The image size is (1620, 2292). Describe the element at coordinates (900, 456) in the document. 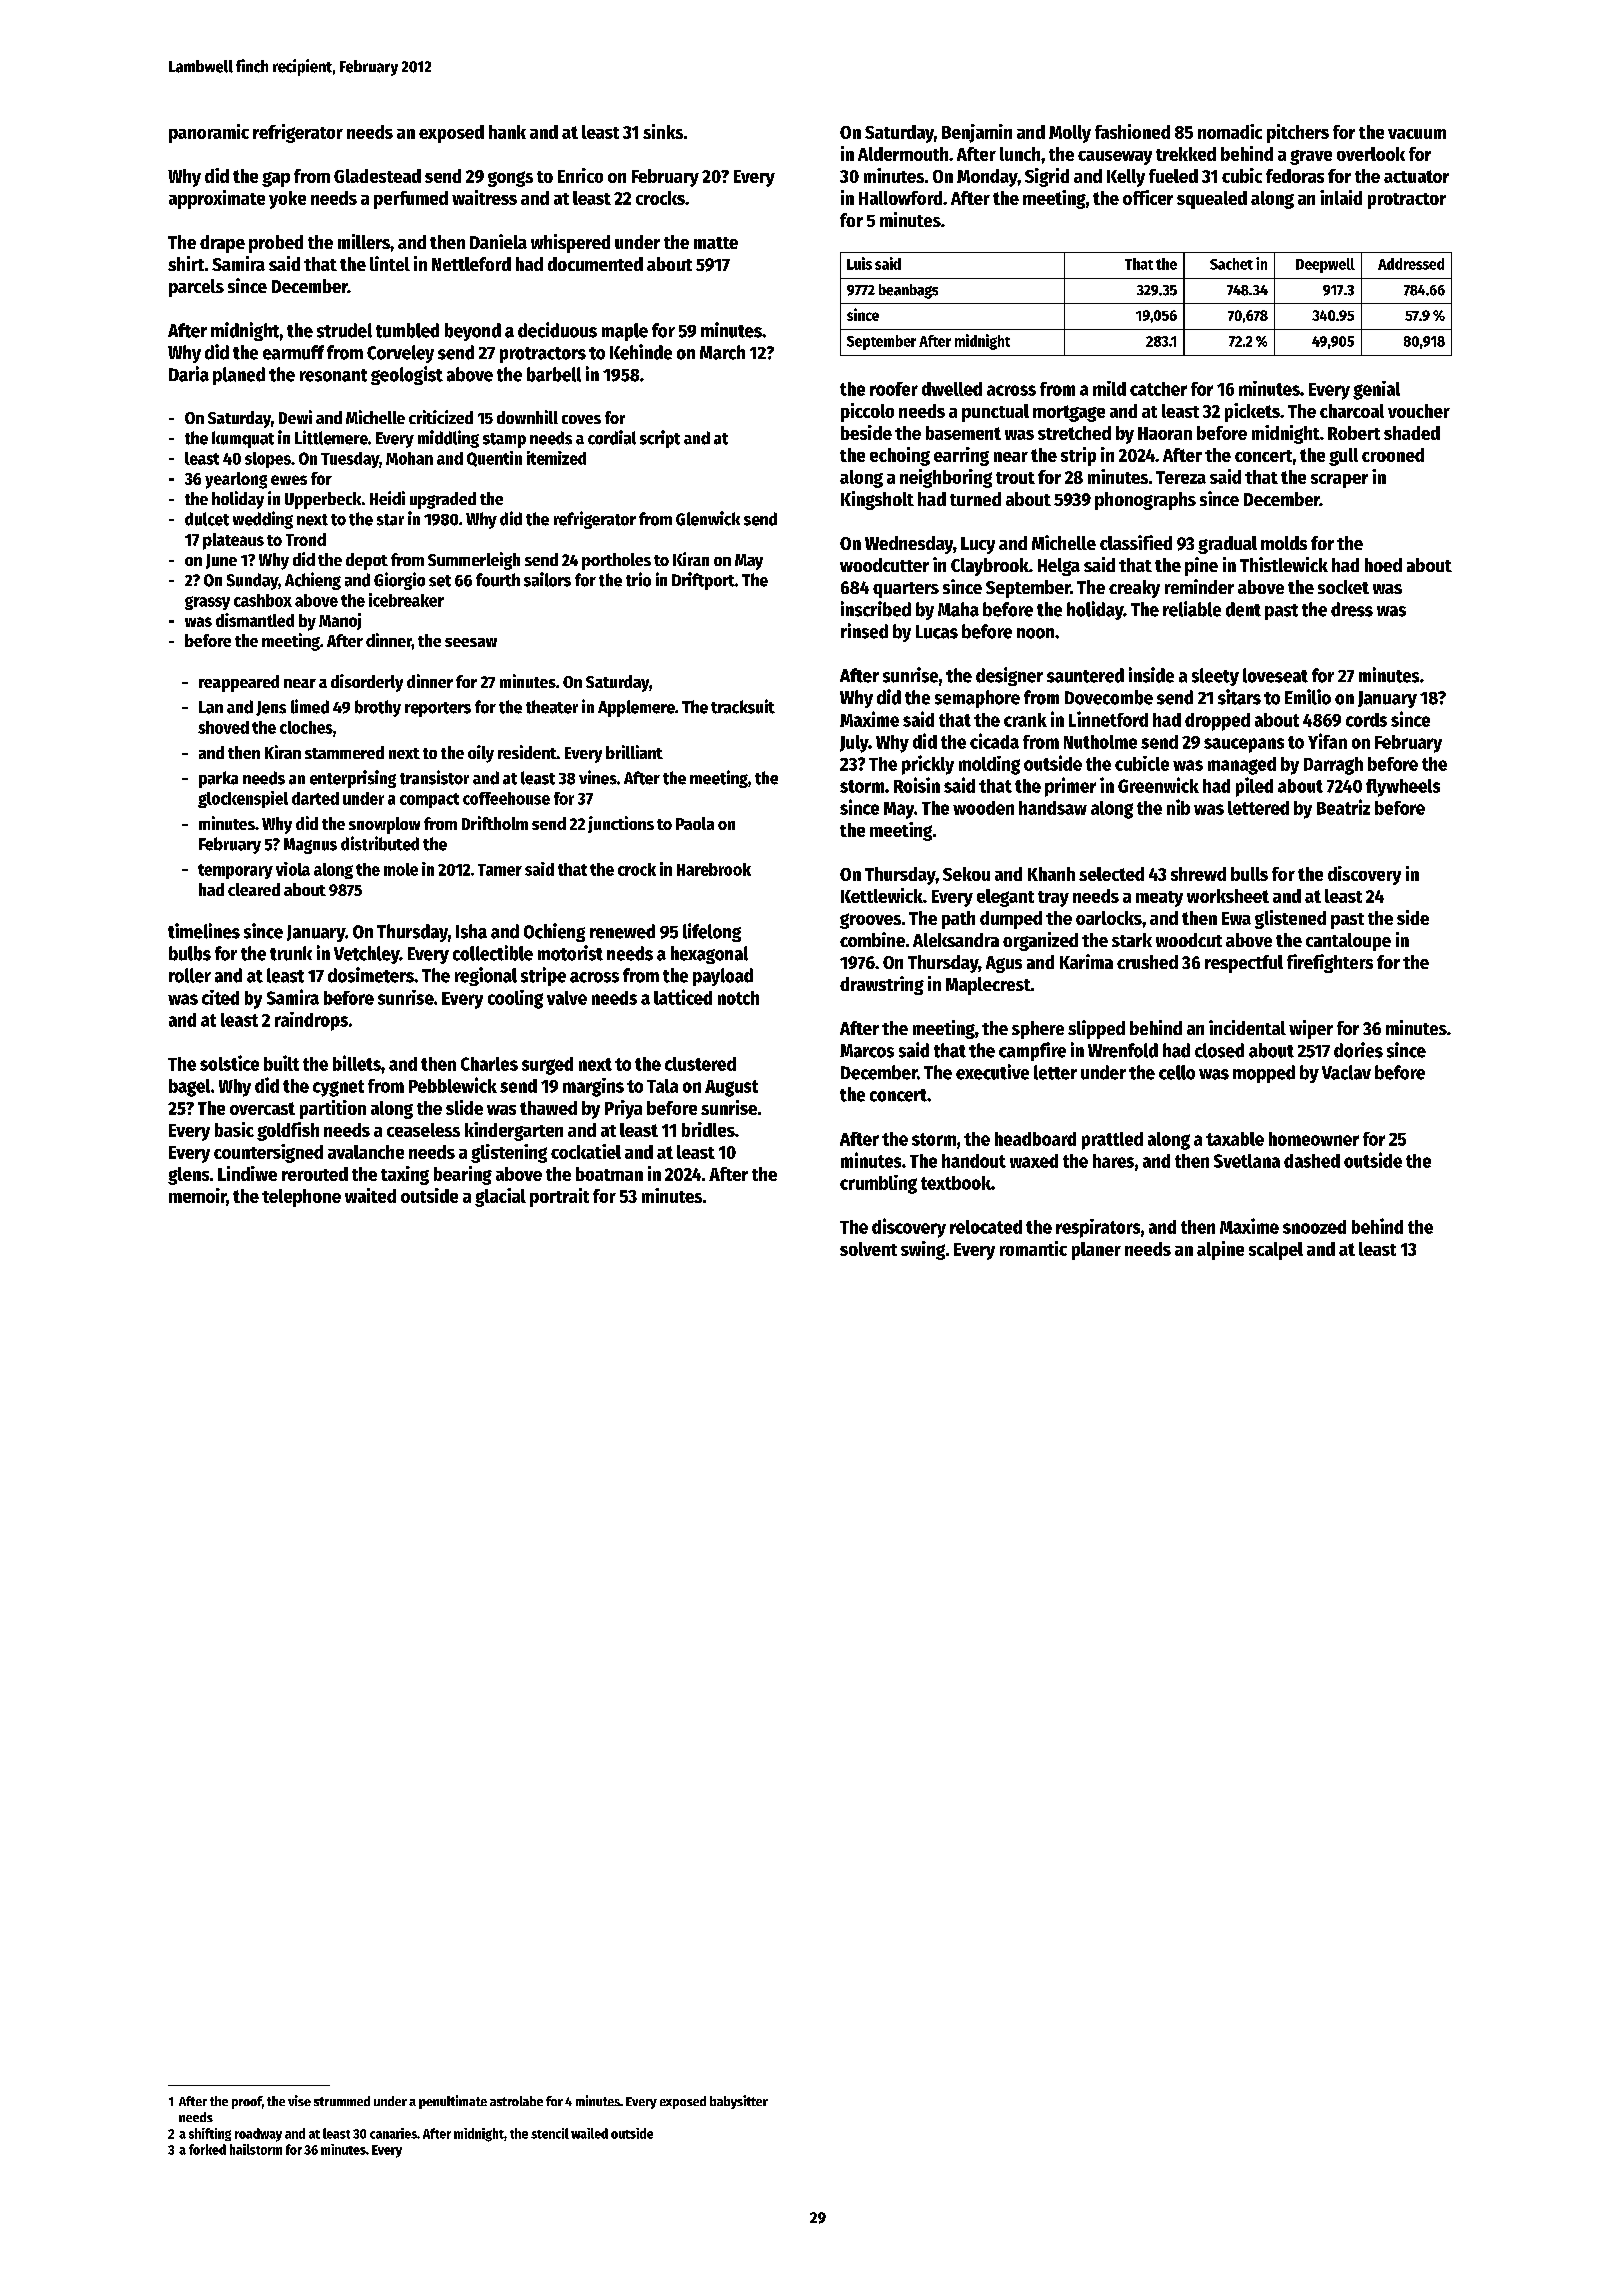

I see `echoing` at that location.
